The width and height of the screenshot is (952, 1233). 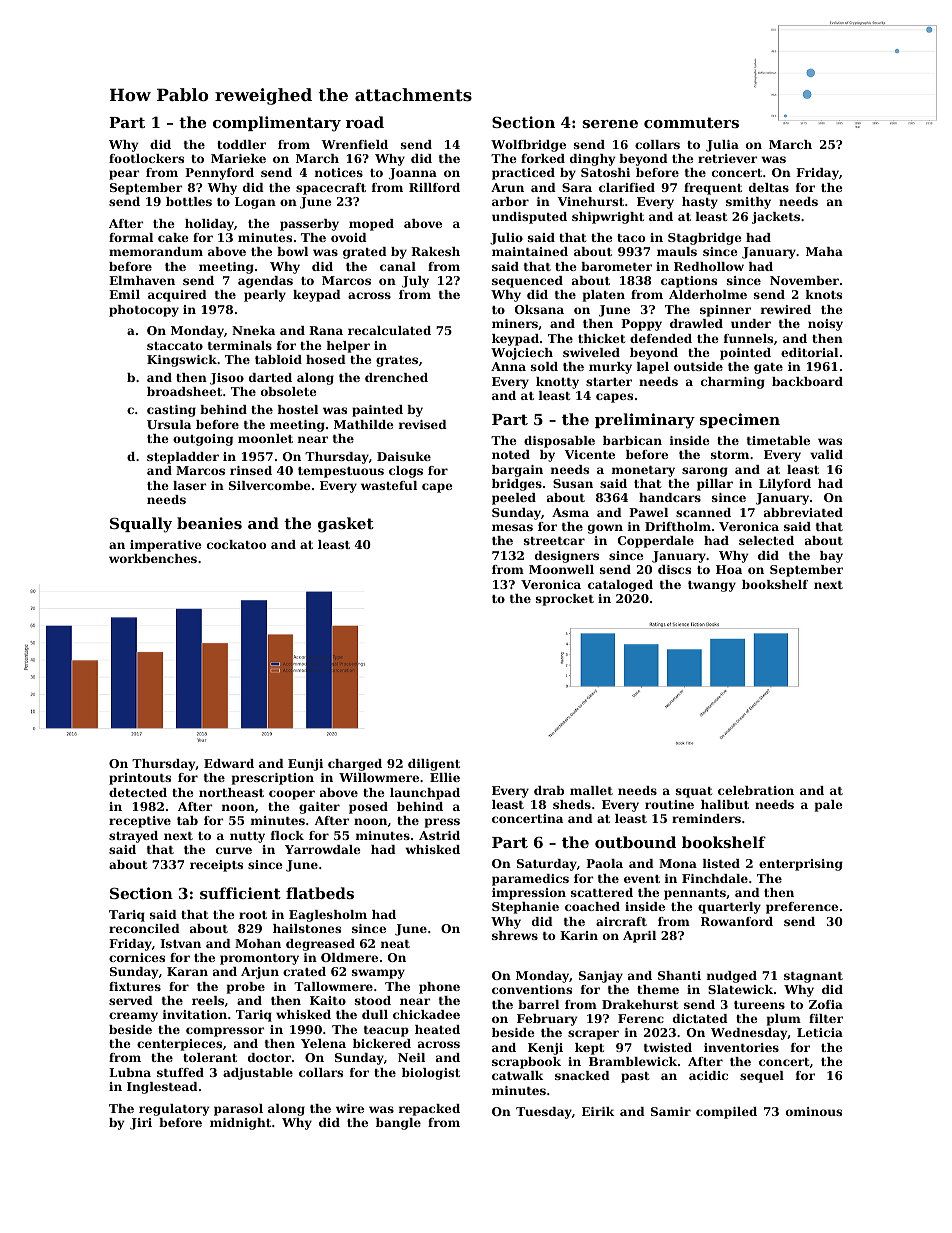 I want to click on Marieke, so click(x=238, y=158).
